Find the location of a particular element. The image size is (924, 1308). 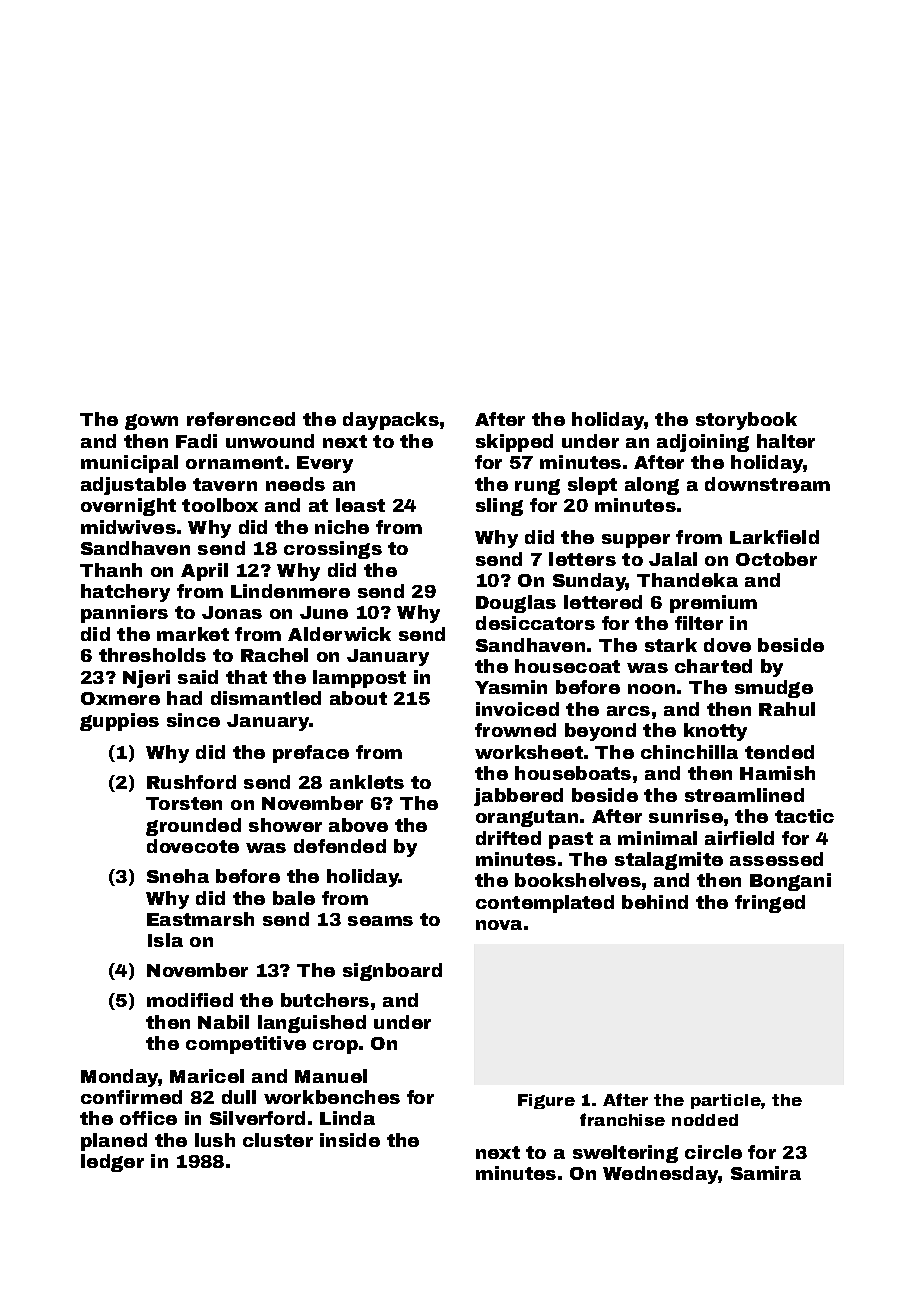

particle is located at coordinates (726, 1101).
